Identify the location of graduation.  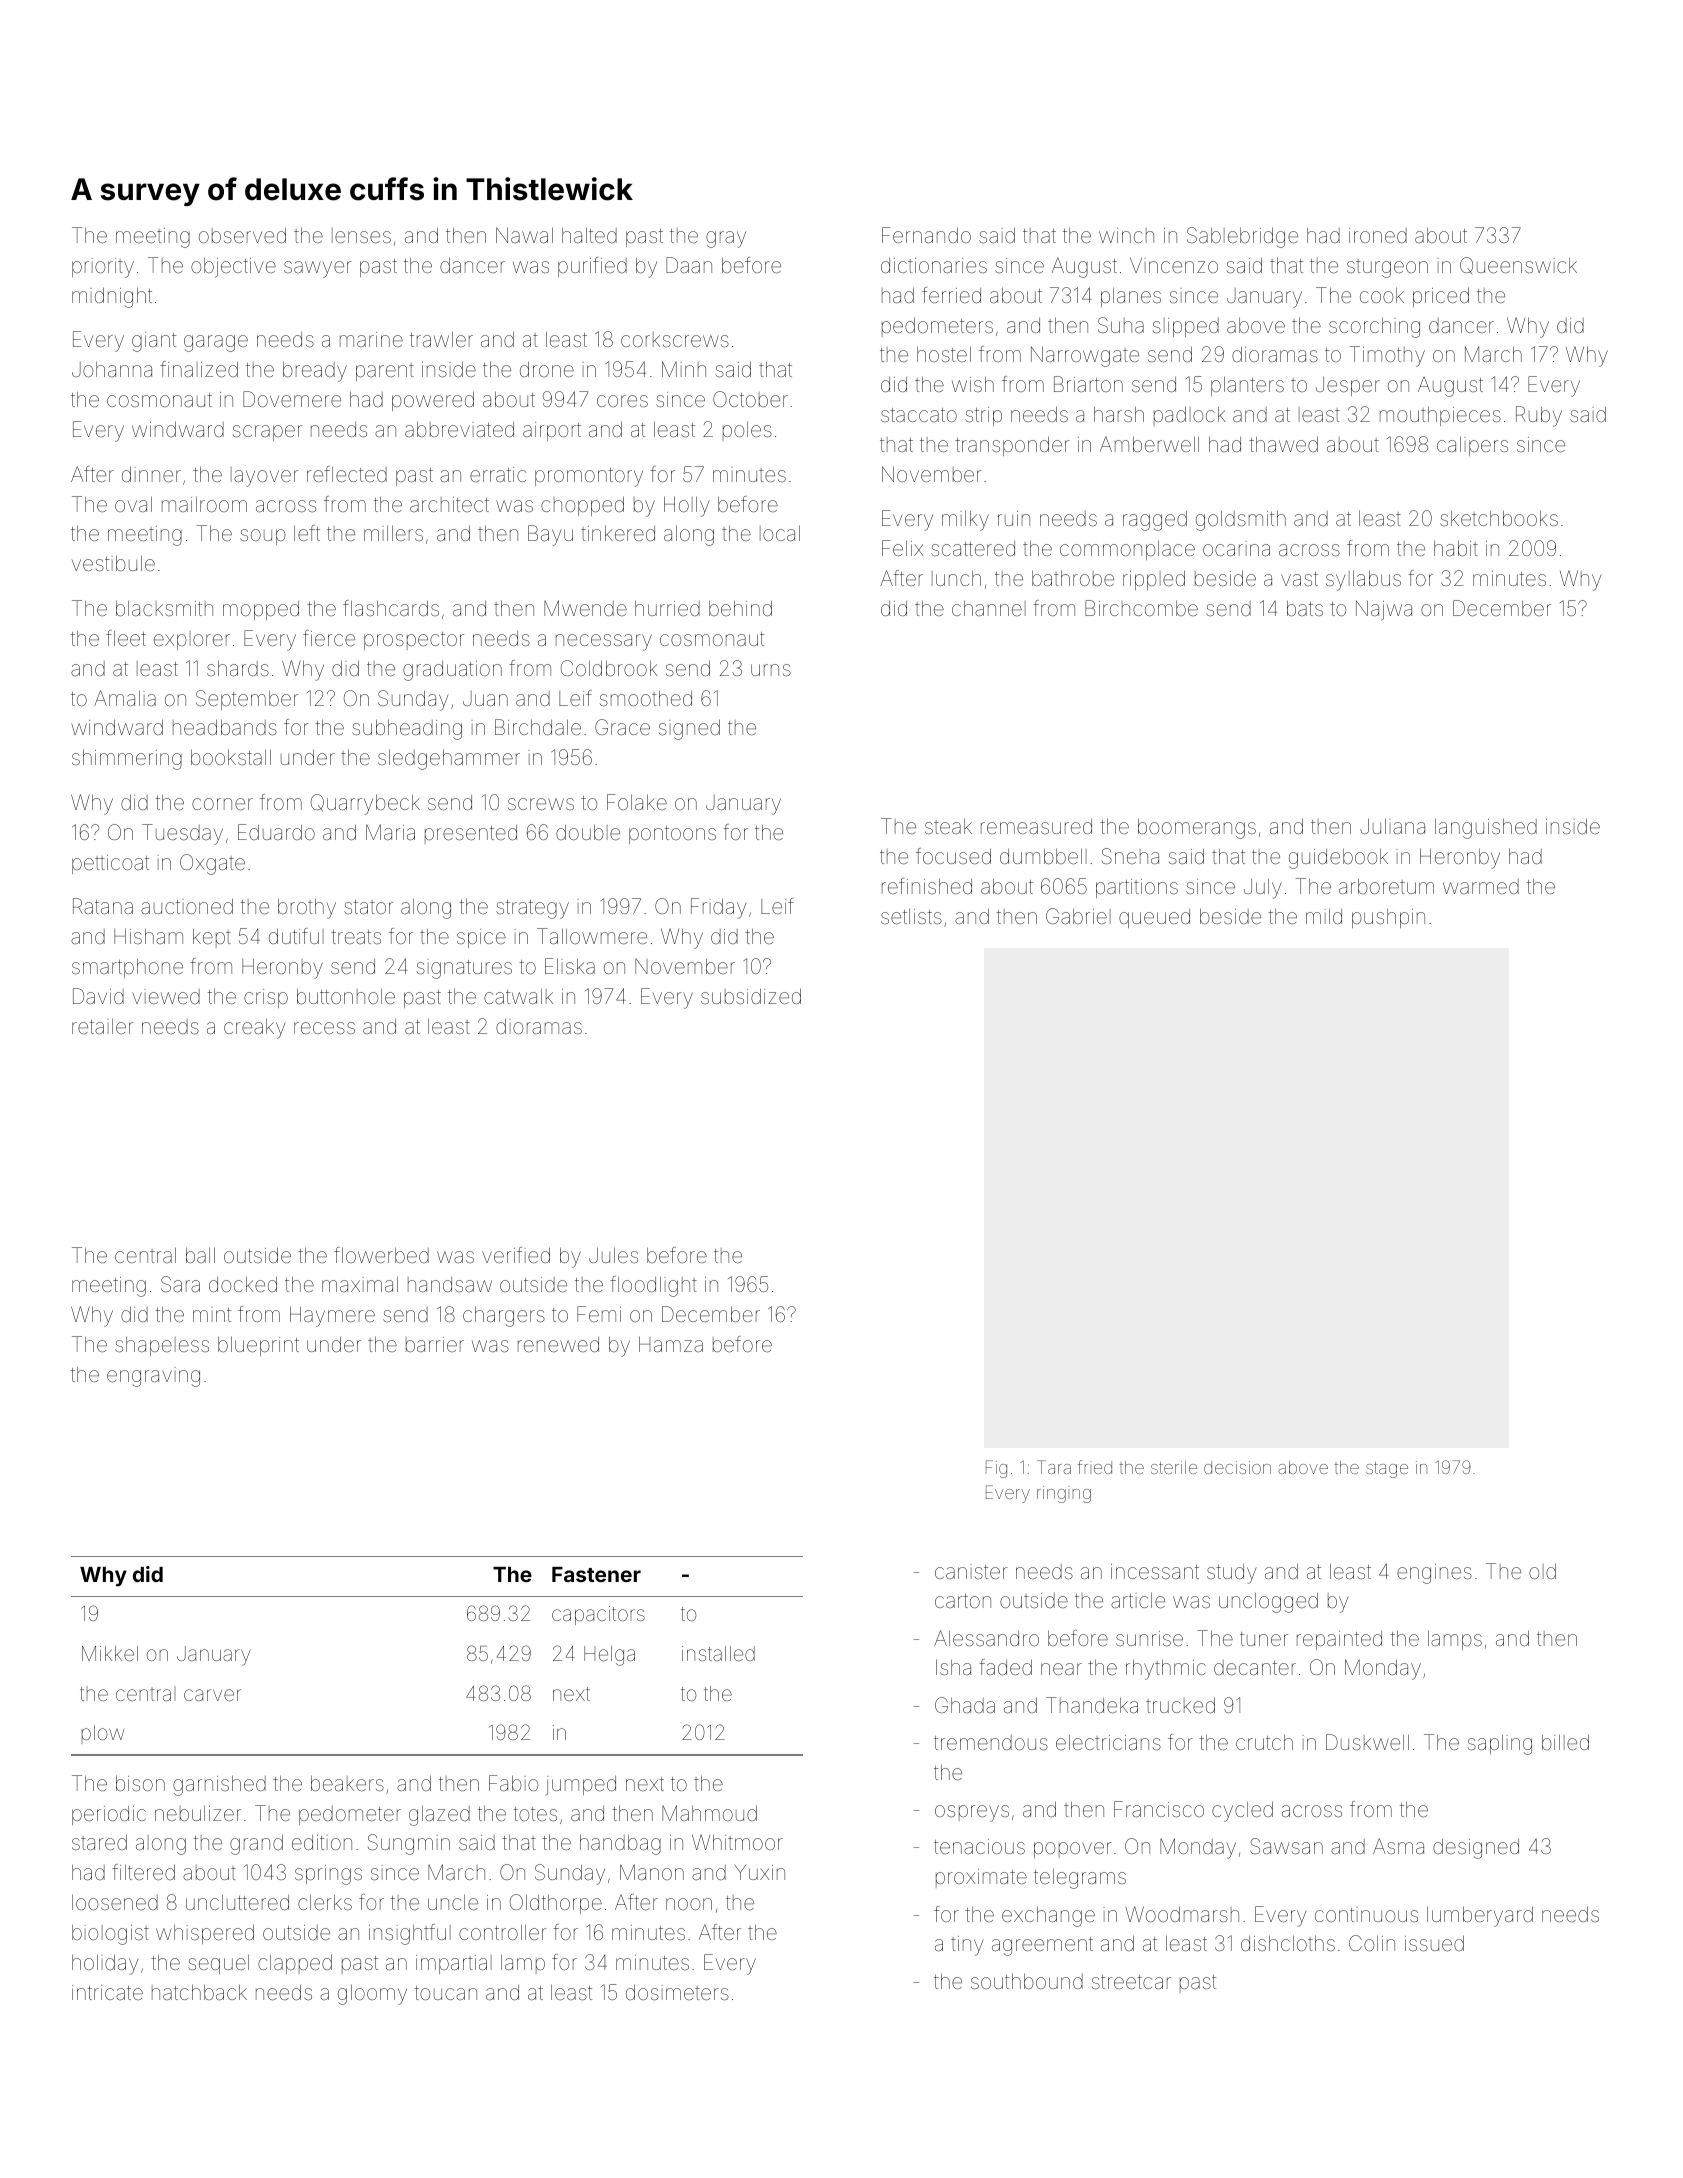
(452, 671).
